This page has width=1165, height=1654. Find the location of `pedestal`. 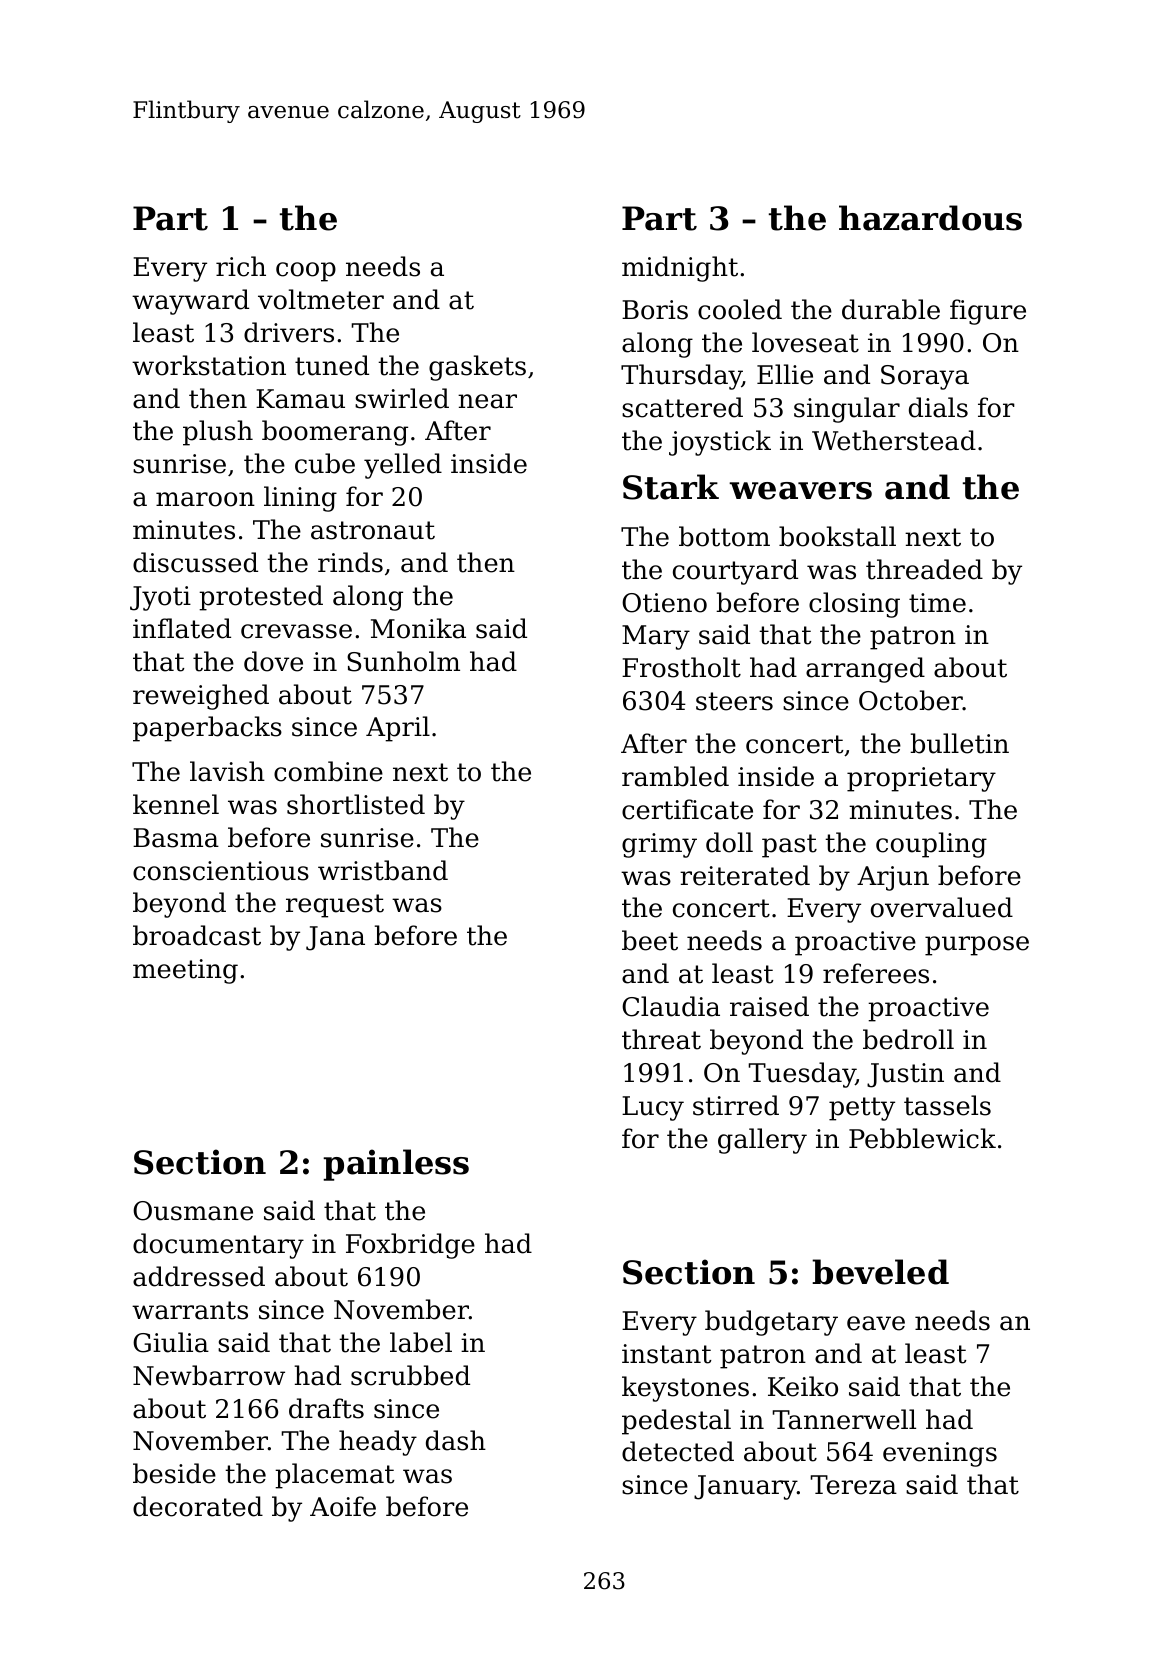

pedestal is located at coordinates (676, 1422).
